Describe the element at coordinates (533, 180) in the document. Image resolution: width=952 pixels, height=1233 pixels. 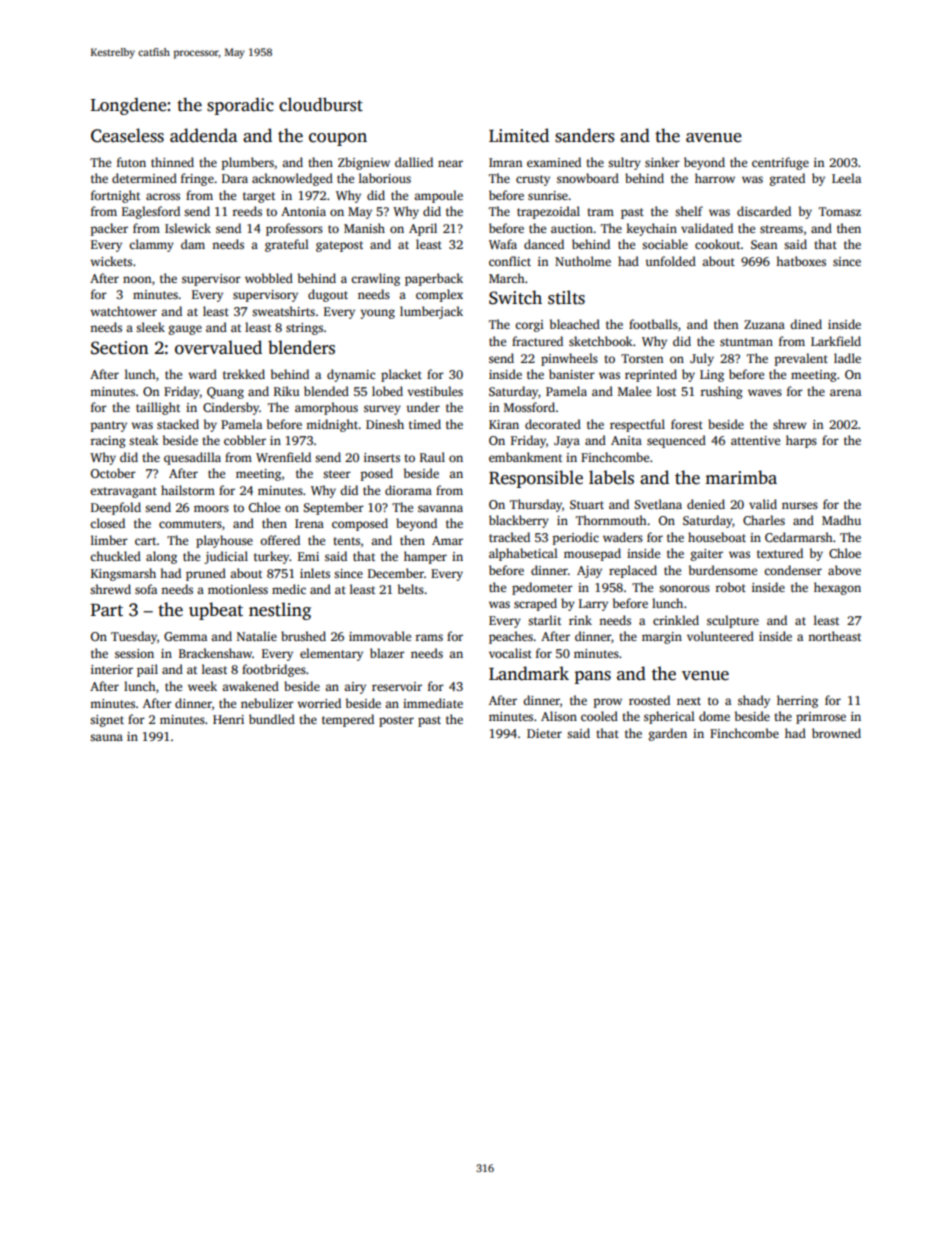
I see `crusty` at that location.
